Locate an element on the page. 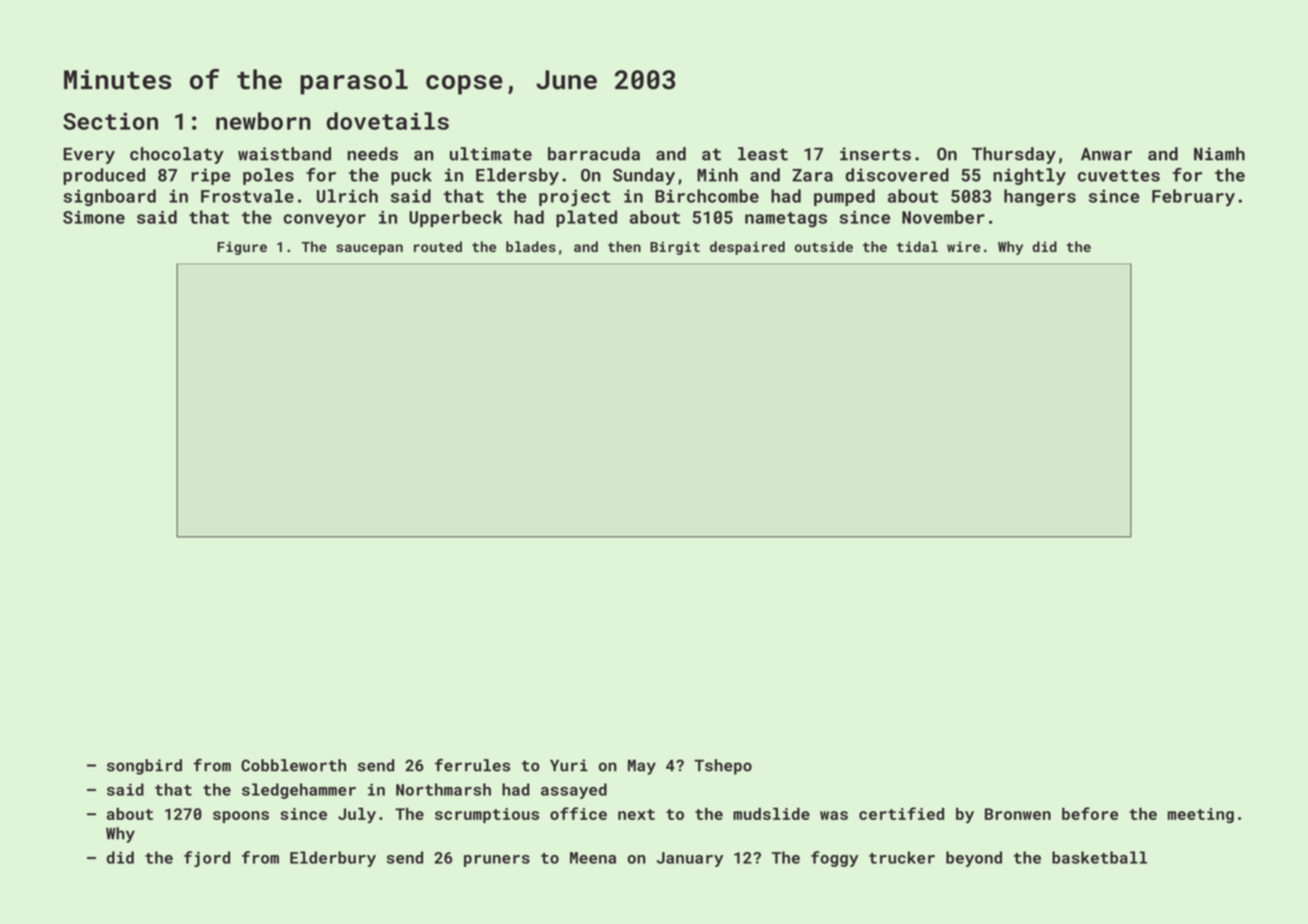 This document has height=924, width=1308. fjord is located at coordinates (207, 859).
